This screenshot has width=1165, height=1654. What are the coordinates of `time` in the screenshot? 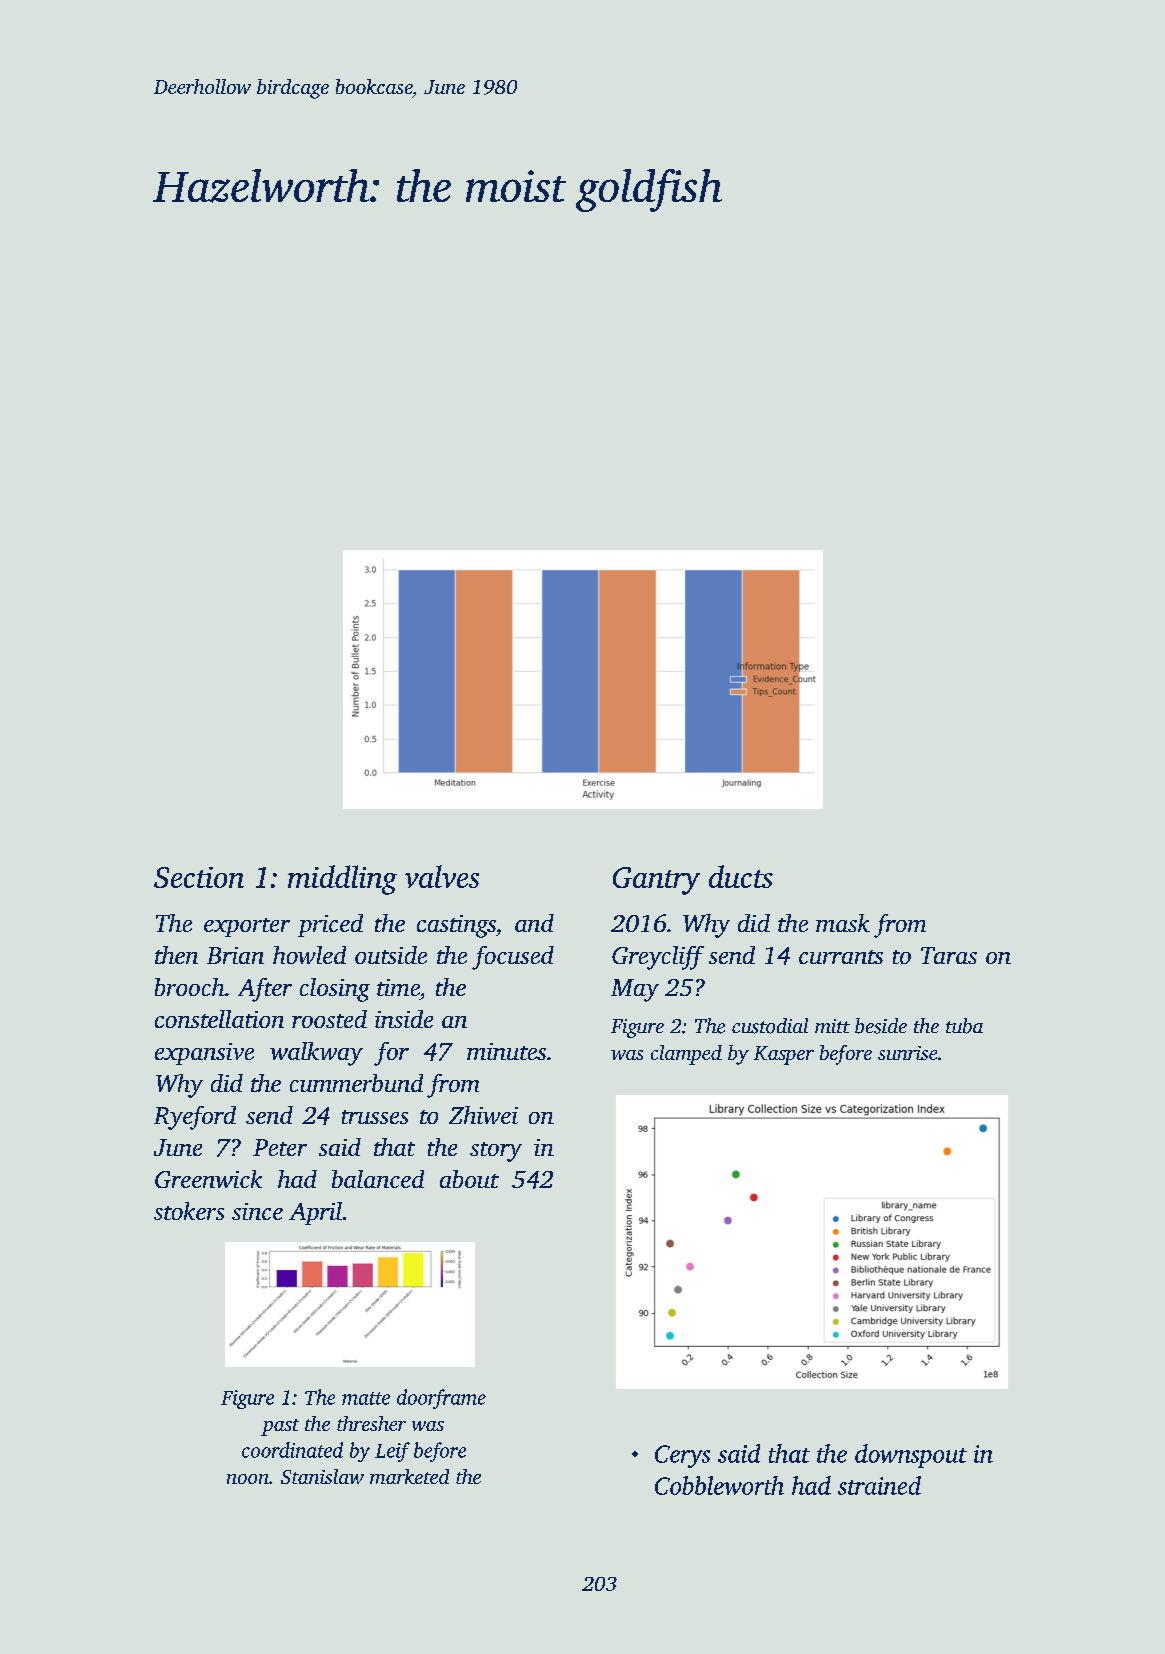 It's located at (398, 987).
